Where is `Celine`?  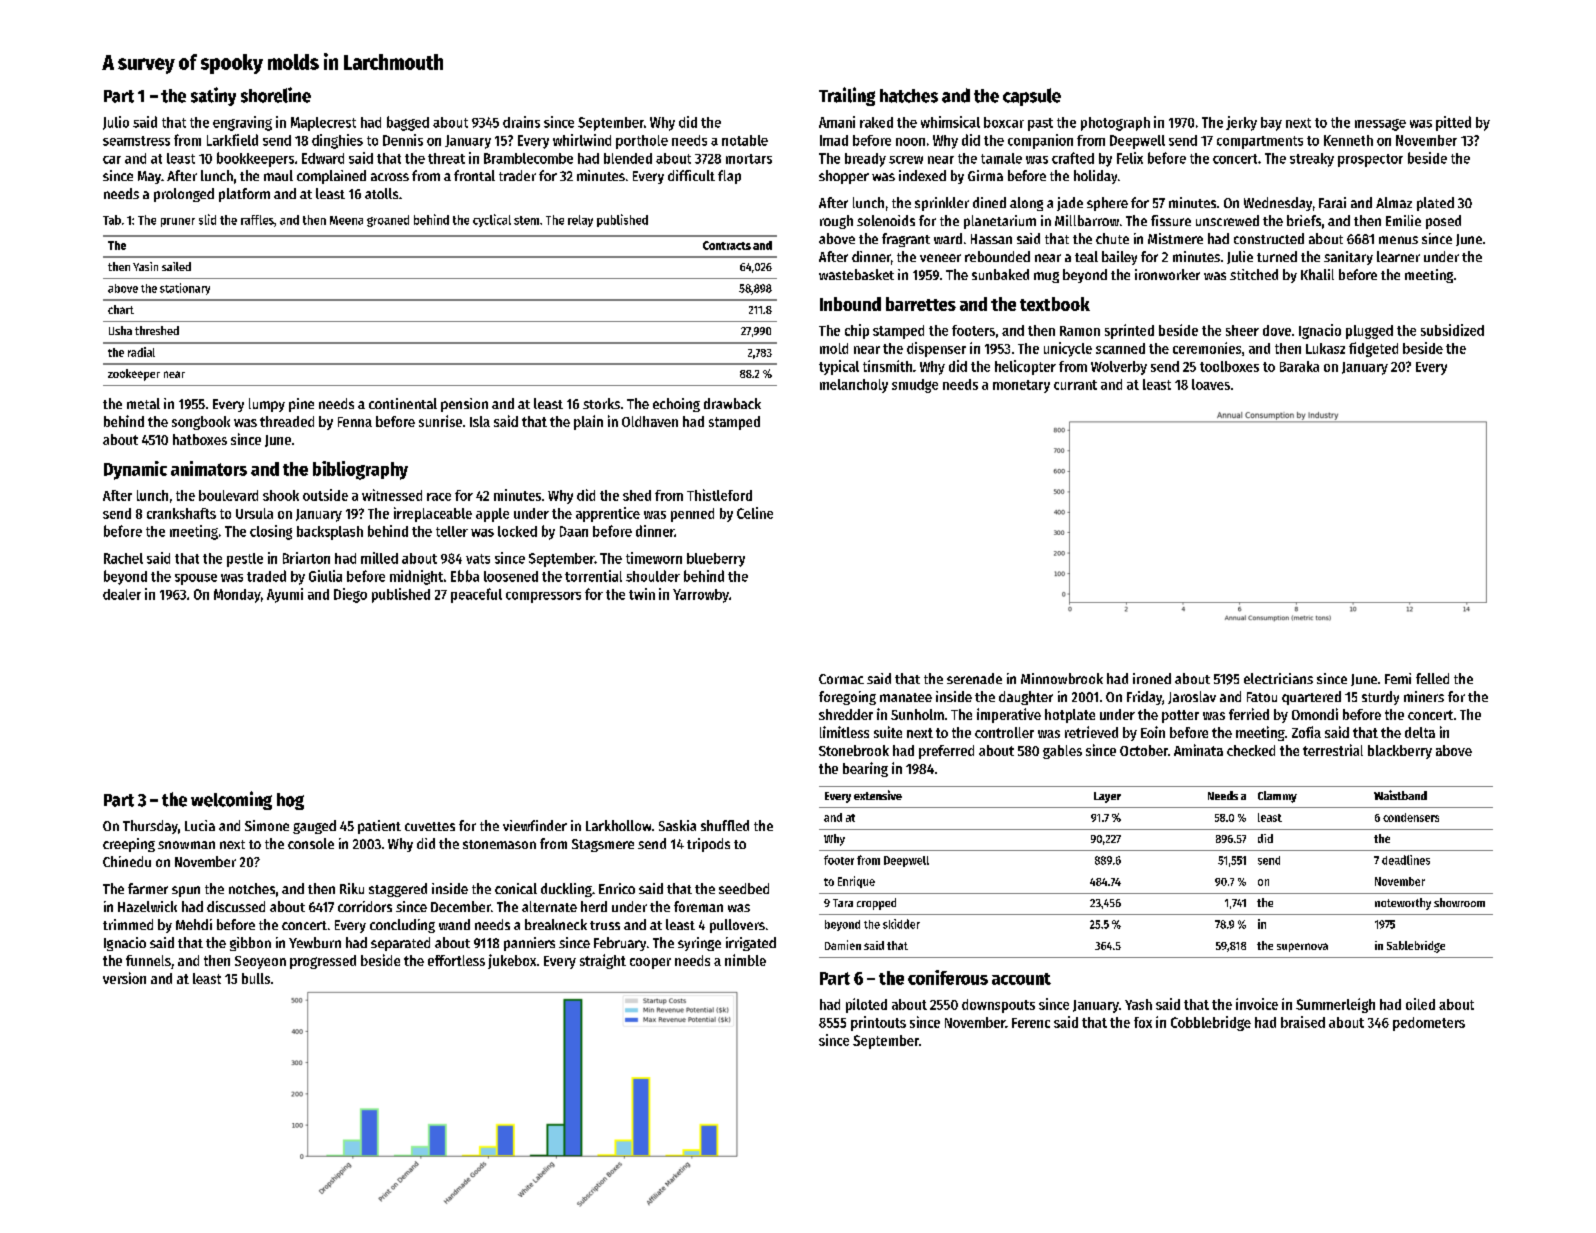
Celine is located at coordinates (755, 513).
